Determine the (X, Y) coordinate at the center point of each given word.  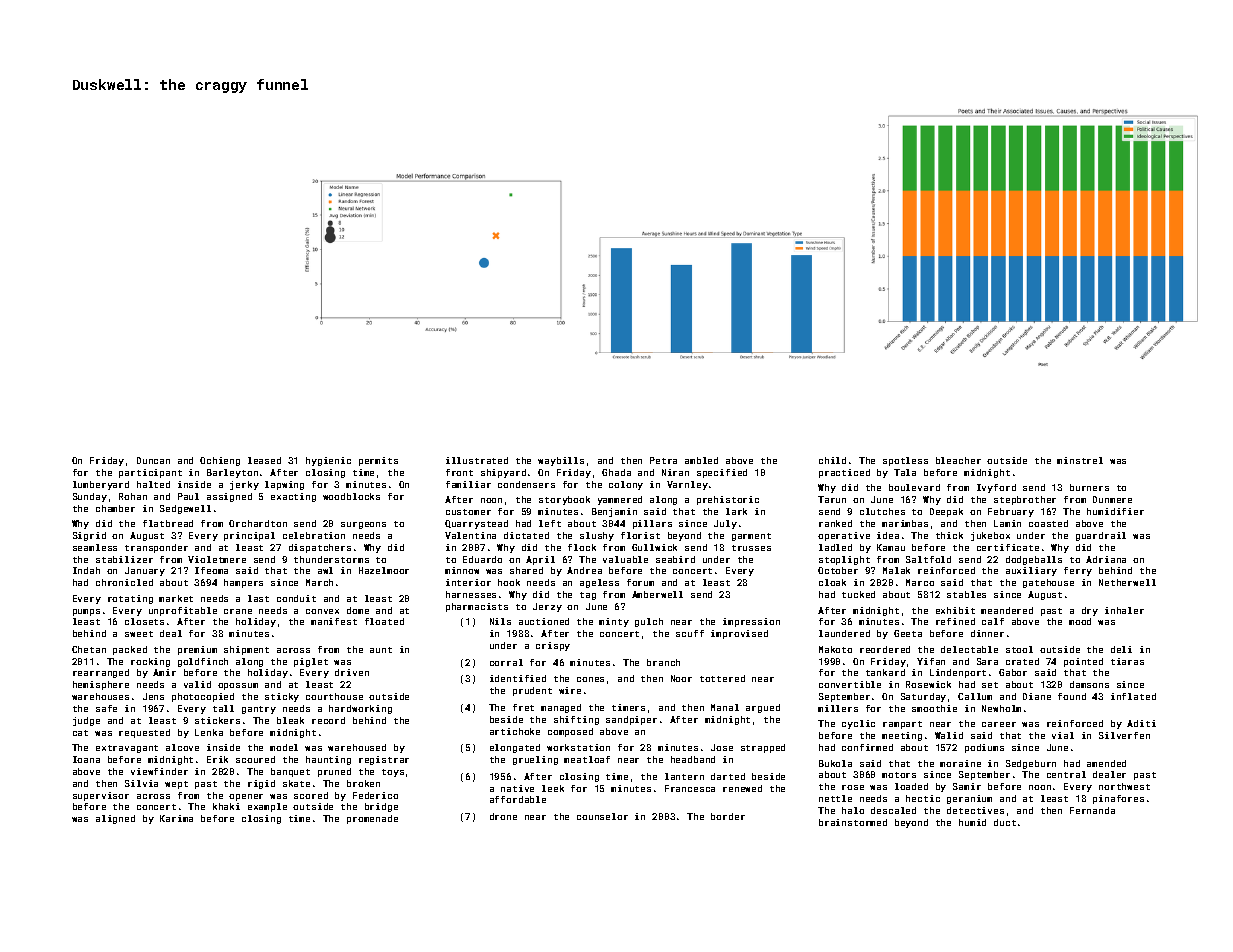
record (328, 720)
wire (570, 690)
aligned (115, 819)
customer (468, 512)
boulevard (914, 487)
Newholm (1001, 708)
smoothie (934, 708)
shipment (246, 650)
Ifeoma (211, 570)
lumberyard (101, 485)
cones (590, 679)
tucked (858, 594)
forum (640, 582)
